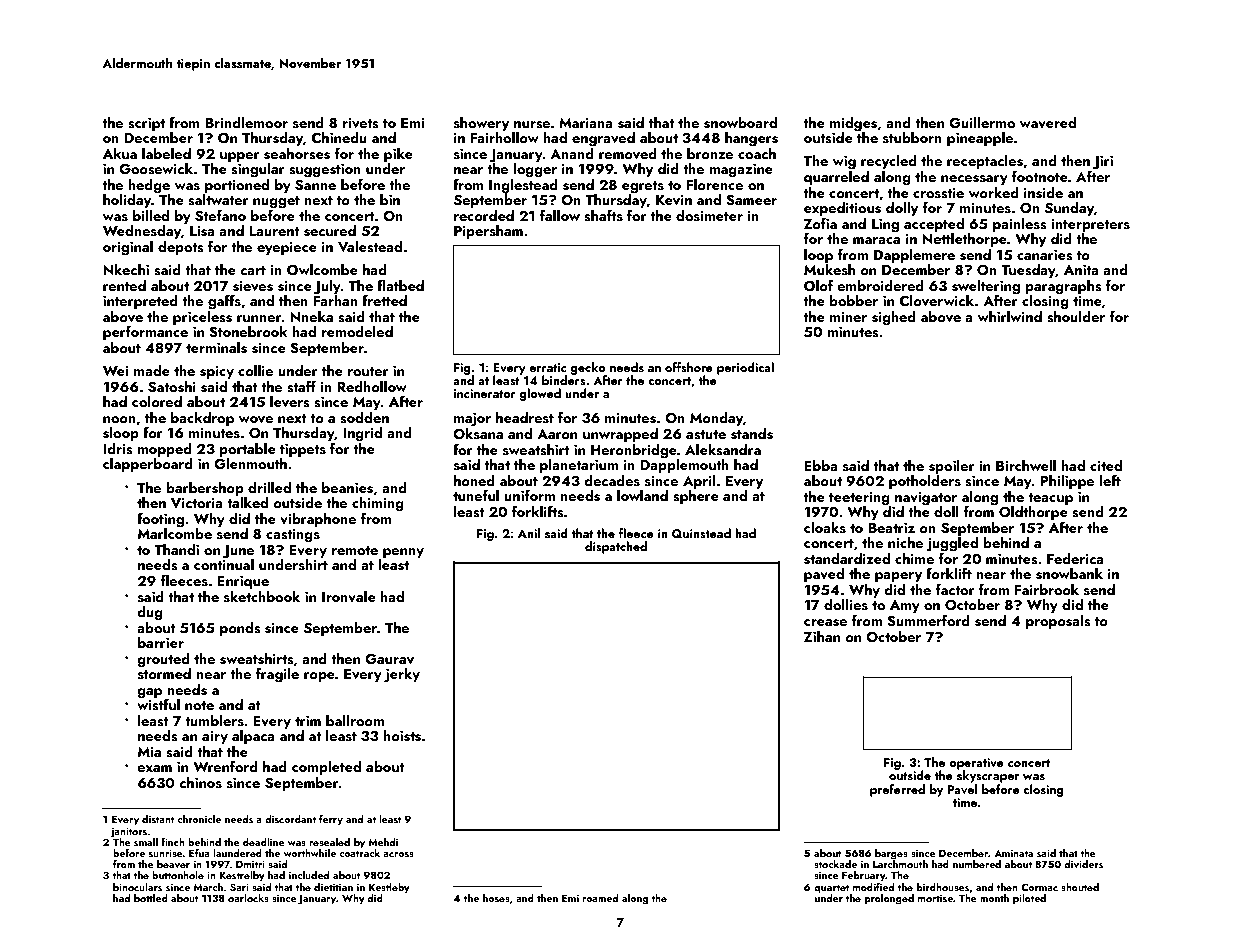 Image resolution: width=1233 pixels, height=952 pixels. I want to click on hoses, so click(496, 898).
